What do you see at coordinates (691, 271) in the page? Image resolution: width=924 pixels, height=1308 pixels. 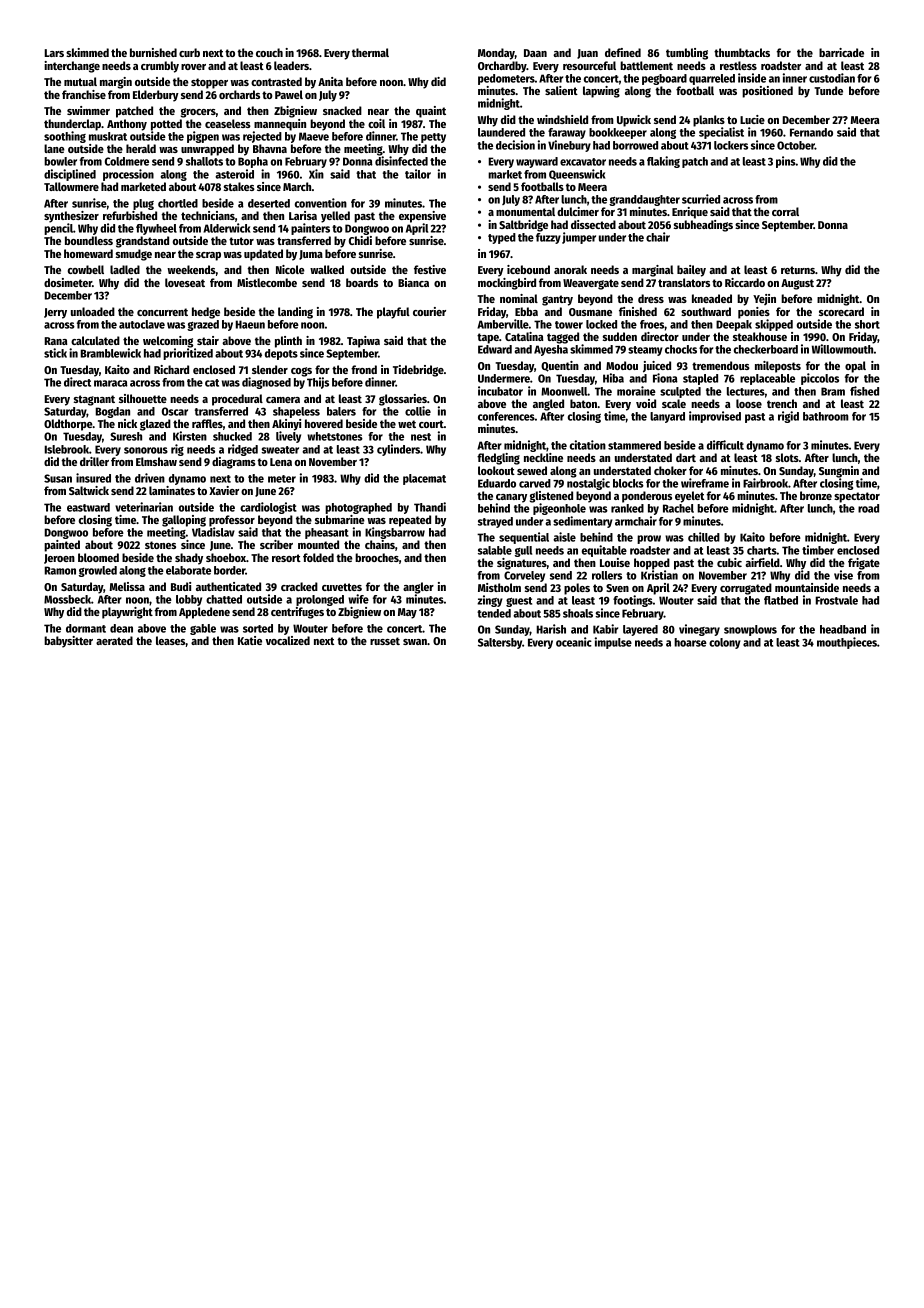 I see `bailey` at bounding box center [691, 271].
